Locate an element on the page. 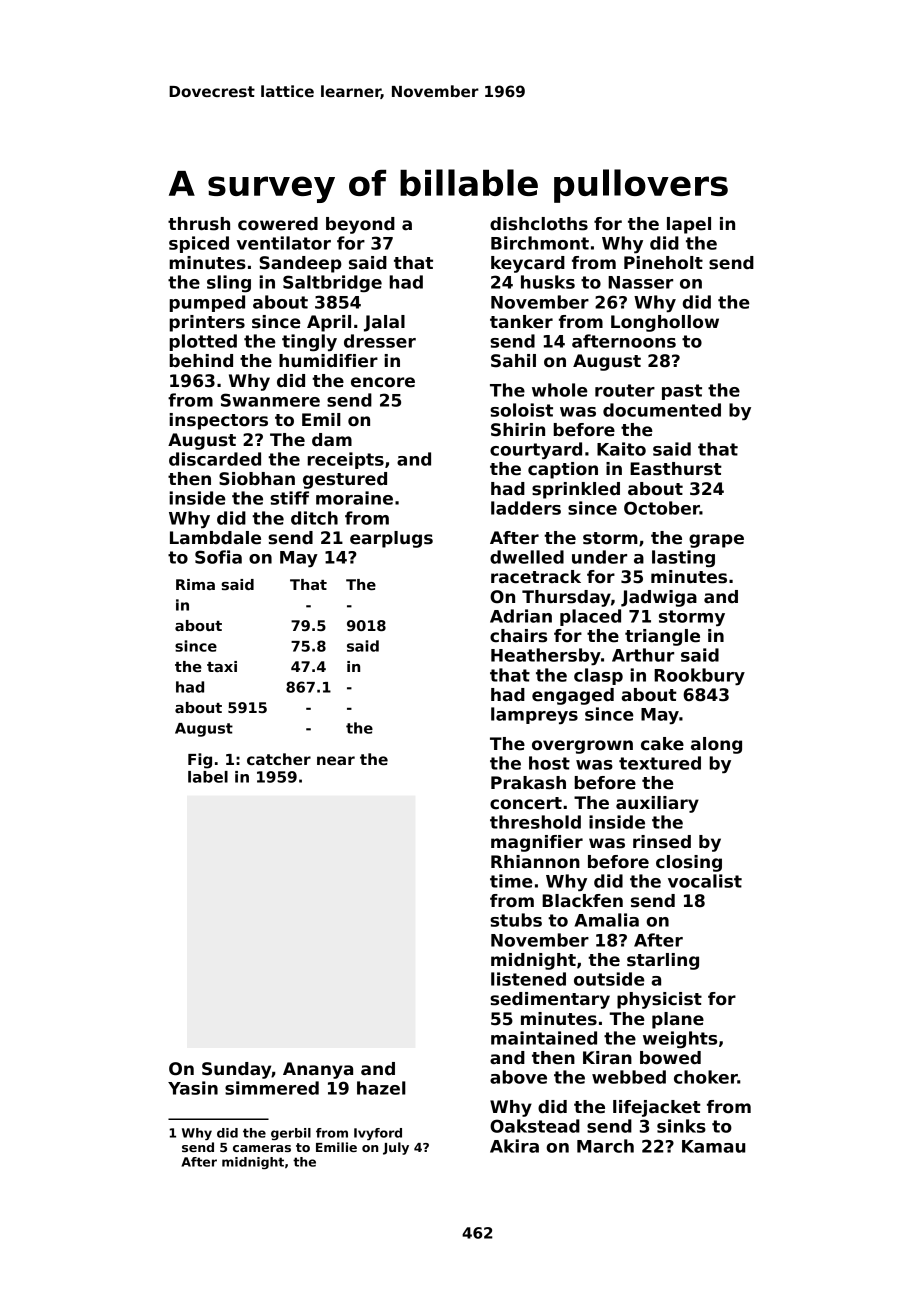 Image resolution: width=924 pixels, height=1311 pixels. dishcloths is located at coordinates (539, 224).
